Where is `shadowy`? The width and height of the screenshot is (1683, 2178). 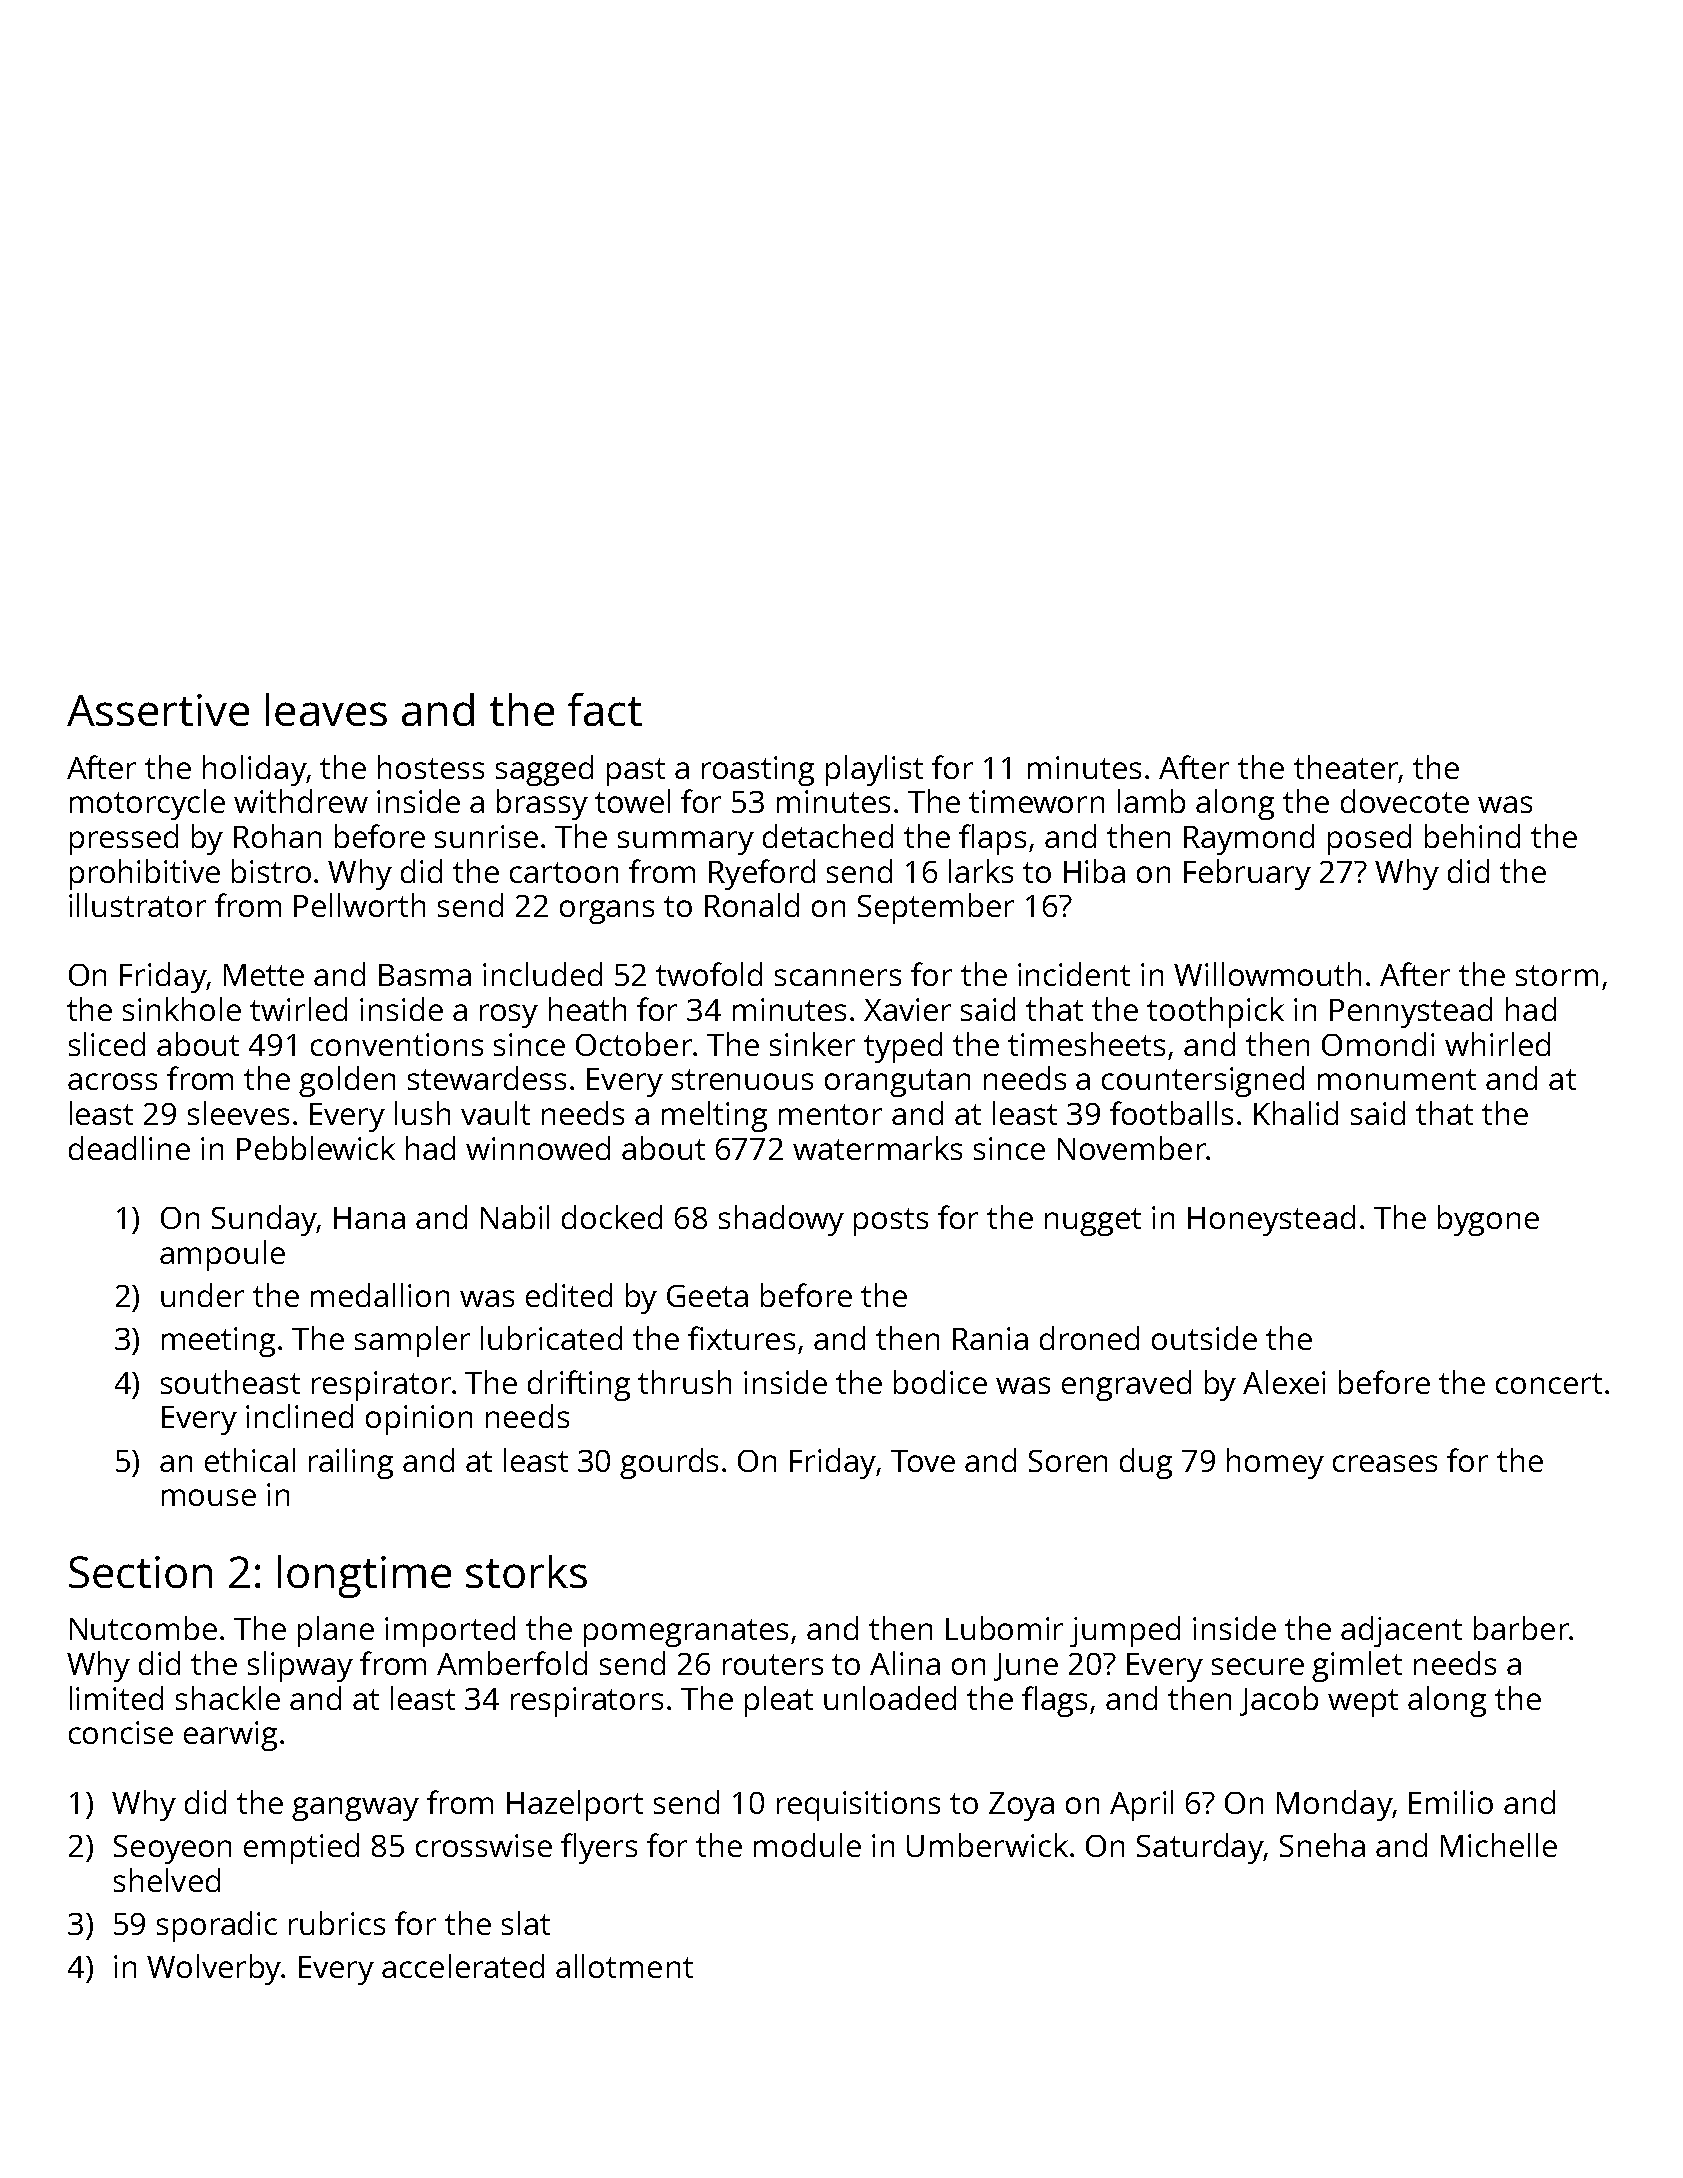 shadowy is located at coordinates (781, 1220).
